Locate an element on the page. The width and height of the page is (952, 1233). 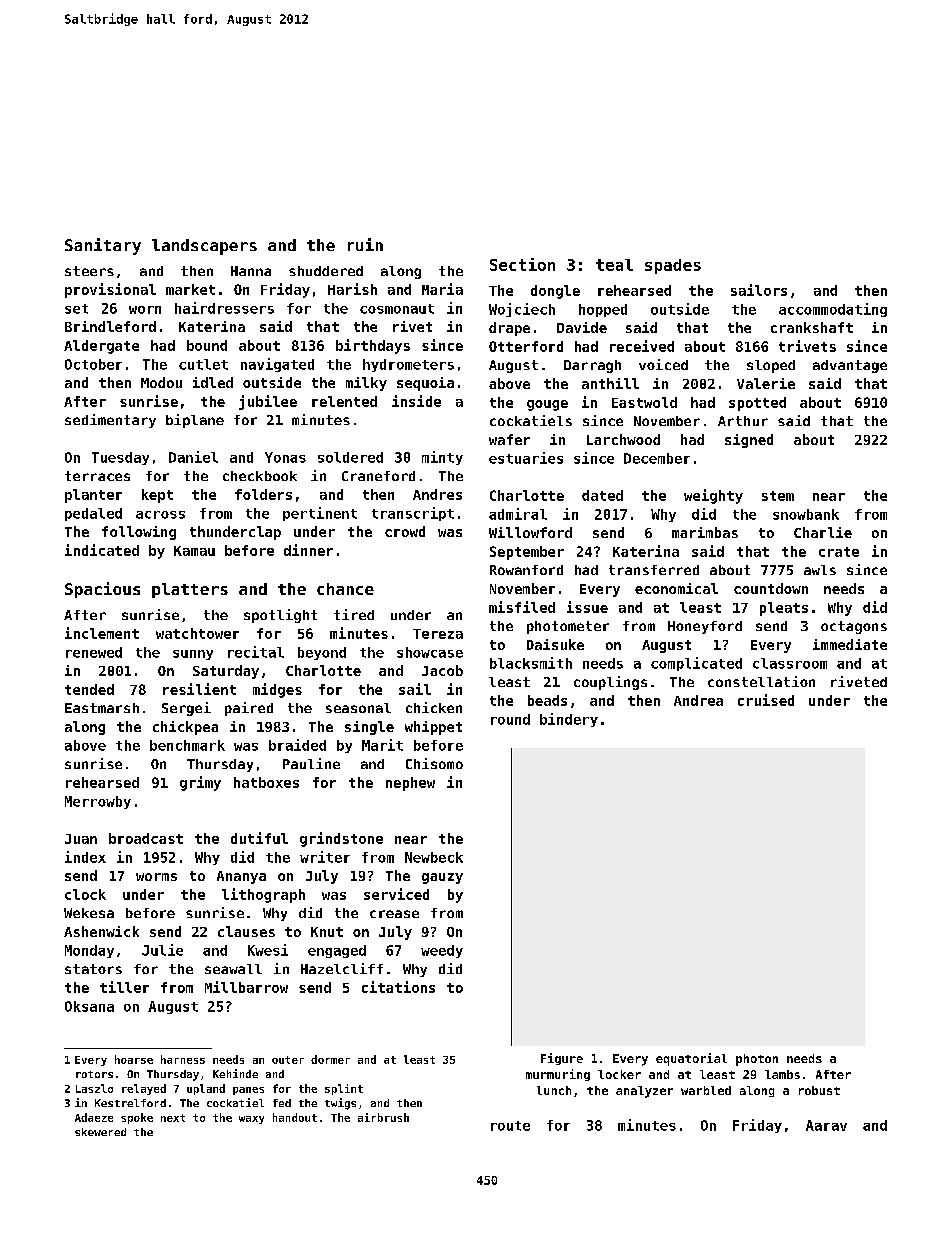
lithograph is located at coordinates (263, 895).
